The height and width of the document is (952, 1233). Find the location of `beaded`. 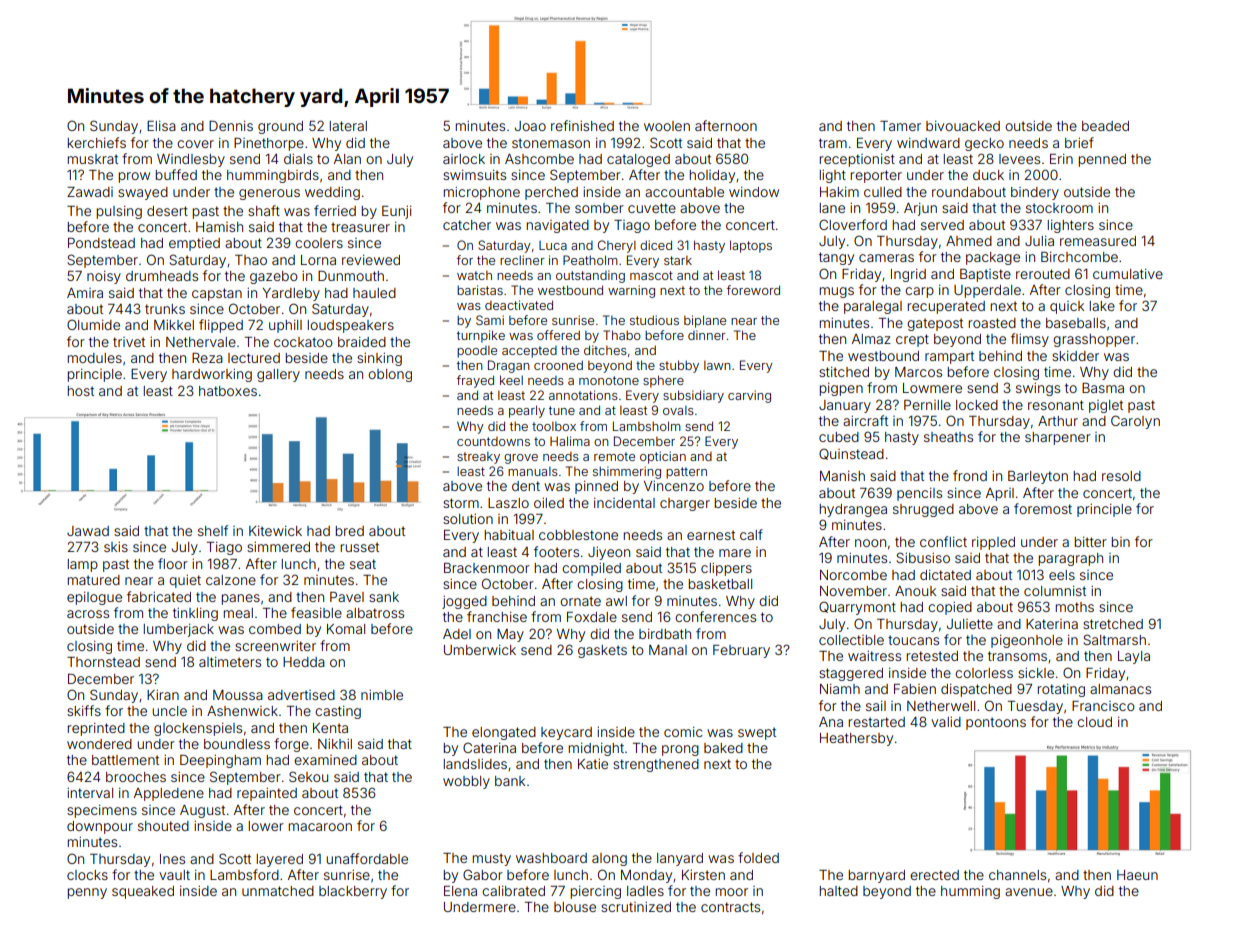

beaded is located at coordinates (1105, 126).
